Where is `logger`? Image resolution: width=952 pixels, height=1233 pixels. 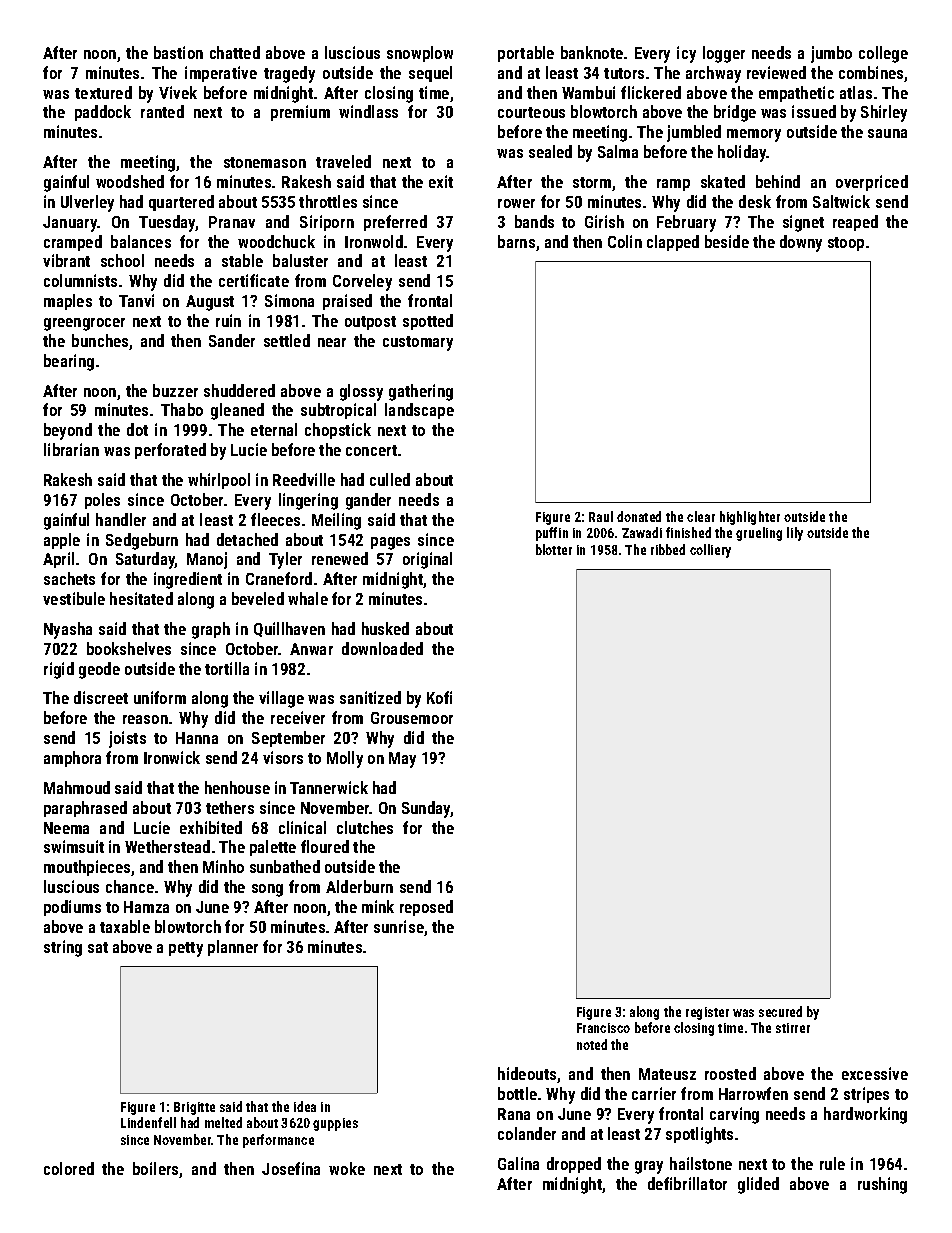 logger is located at coordinates (724, 54).
